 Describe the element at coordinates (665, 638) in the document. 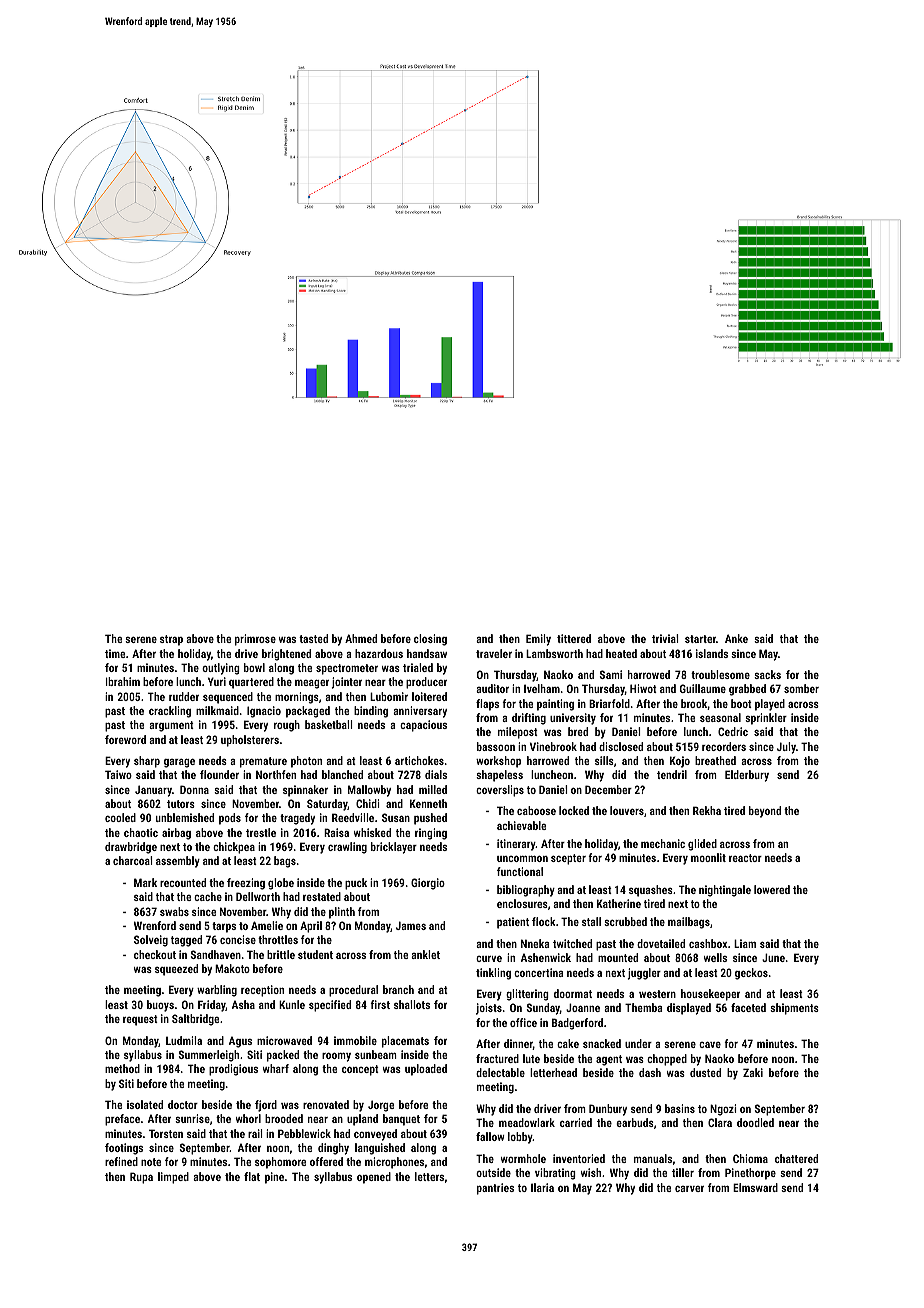

I see `trivial` at that location.
